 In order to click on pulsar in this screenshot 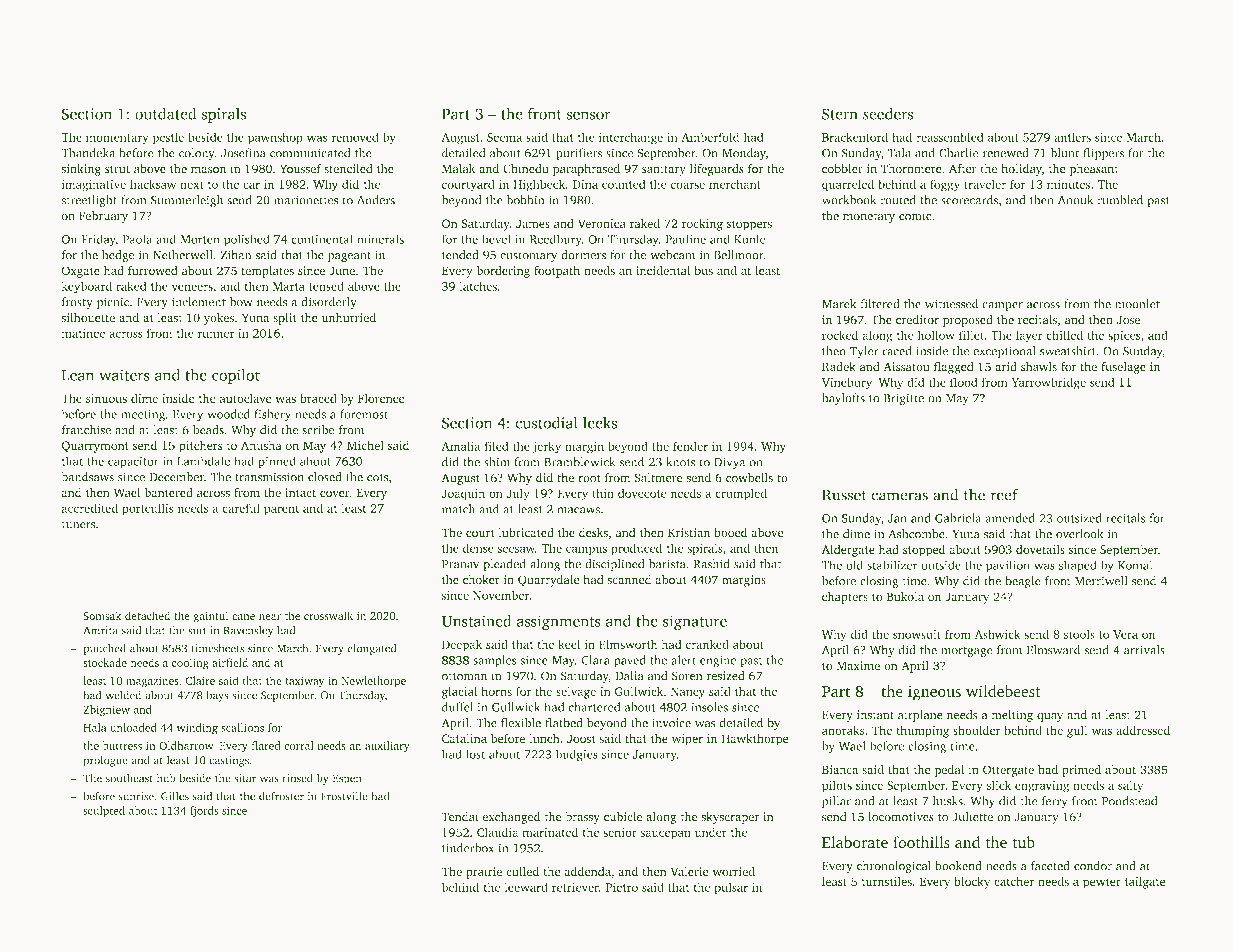, I will do `click(731, 888)`.
